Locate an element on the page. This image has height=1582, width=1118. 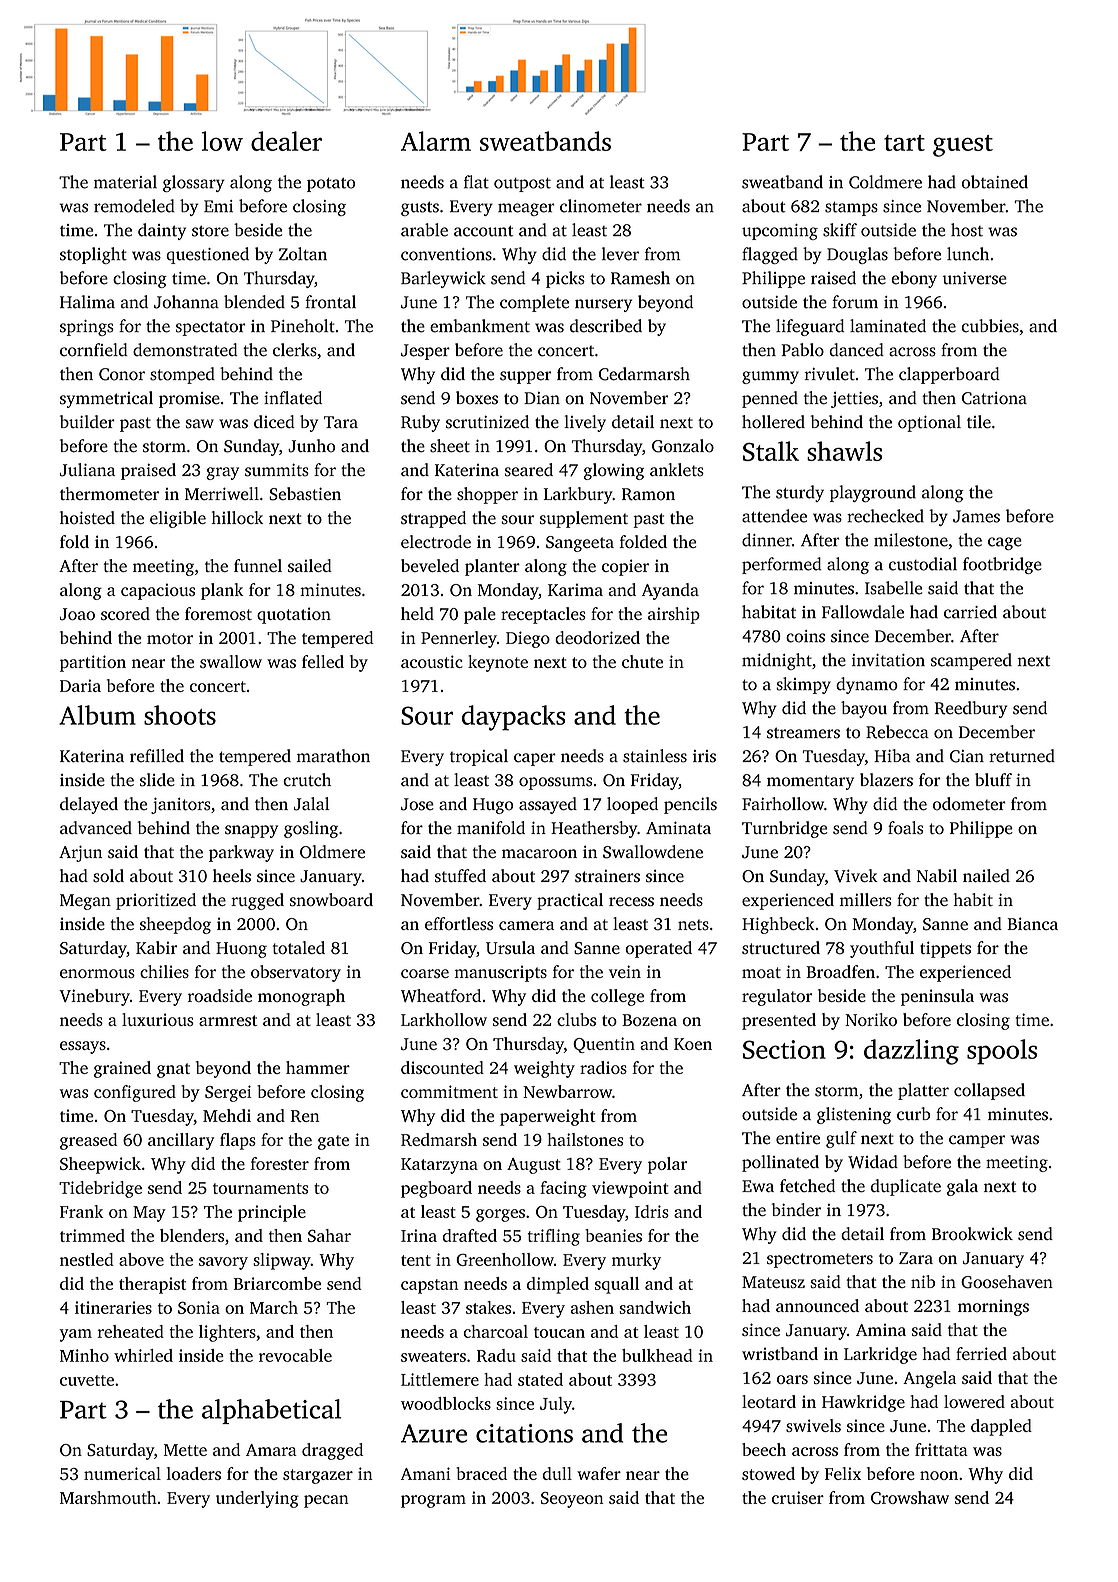
tart is located at coordinates (904, 143).
